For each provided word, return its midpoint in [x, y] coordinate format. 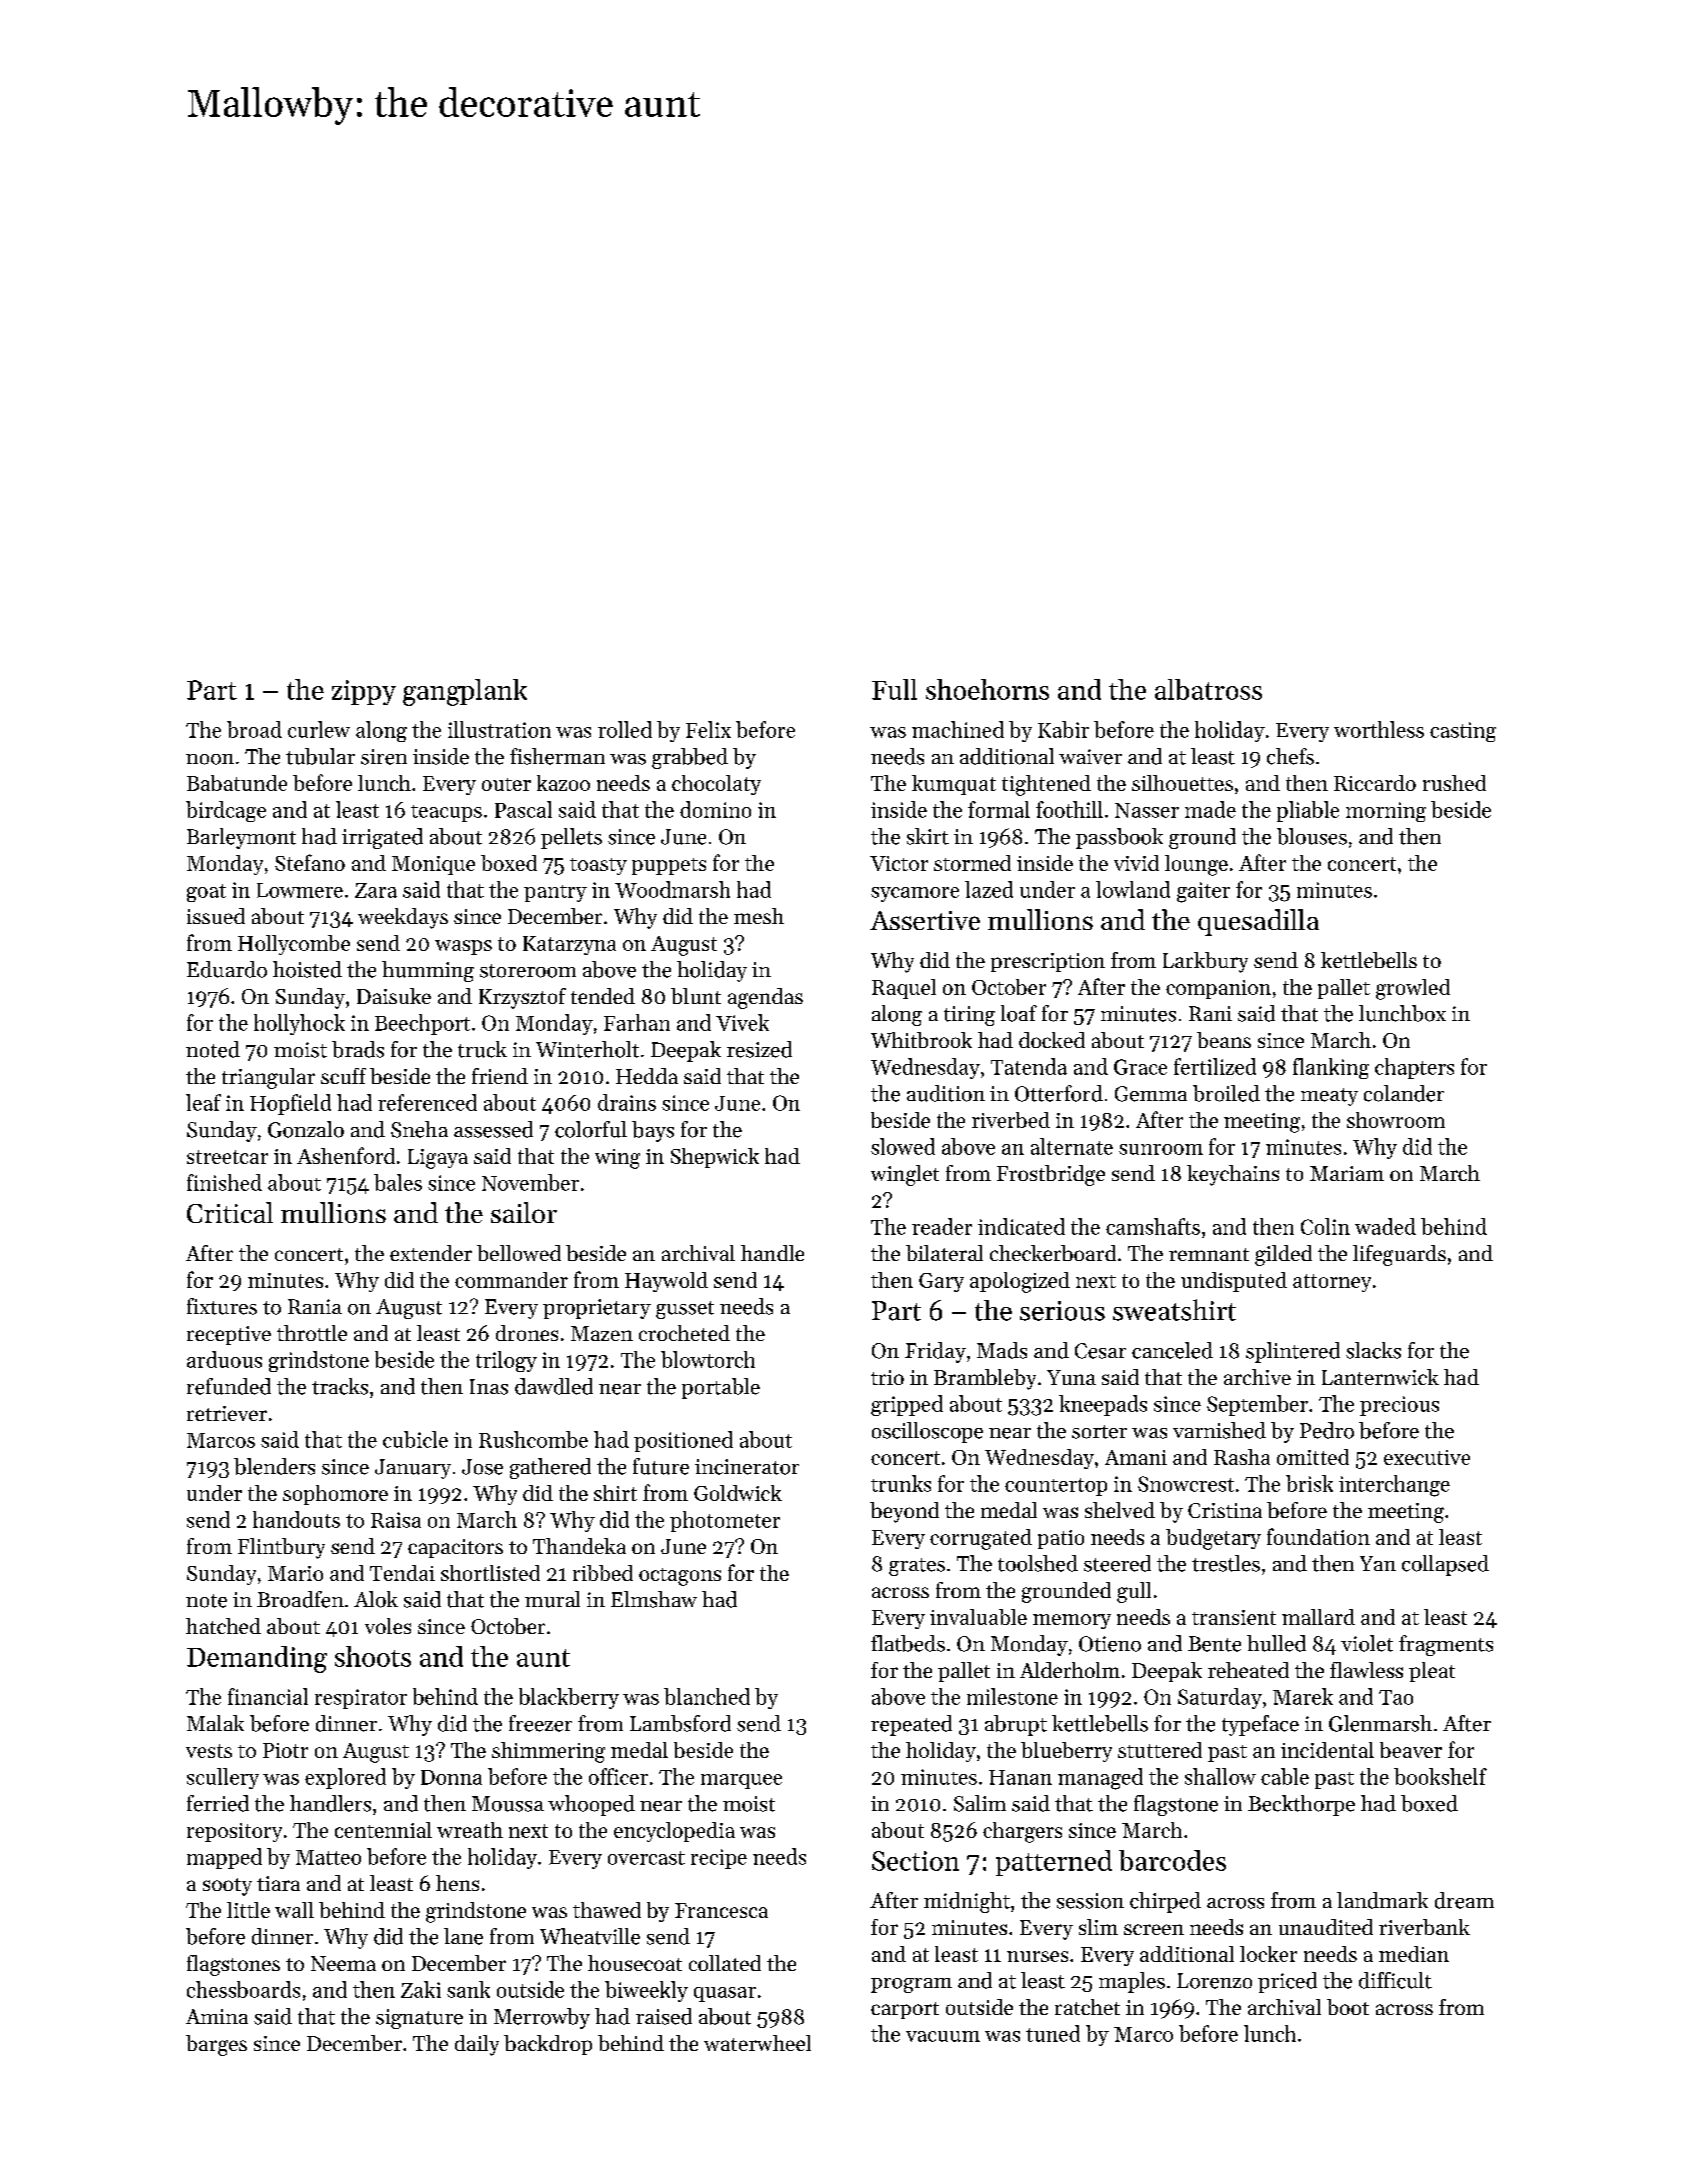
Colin [1325, 1226]
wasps [463, 947]
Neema [343, 1963]
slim [1098, 1927]
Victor [899, 863]
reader [942, 1226]
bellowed [519, 1253]
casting [1463, 732]
